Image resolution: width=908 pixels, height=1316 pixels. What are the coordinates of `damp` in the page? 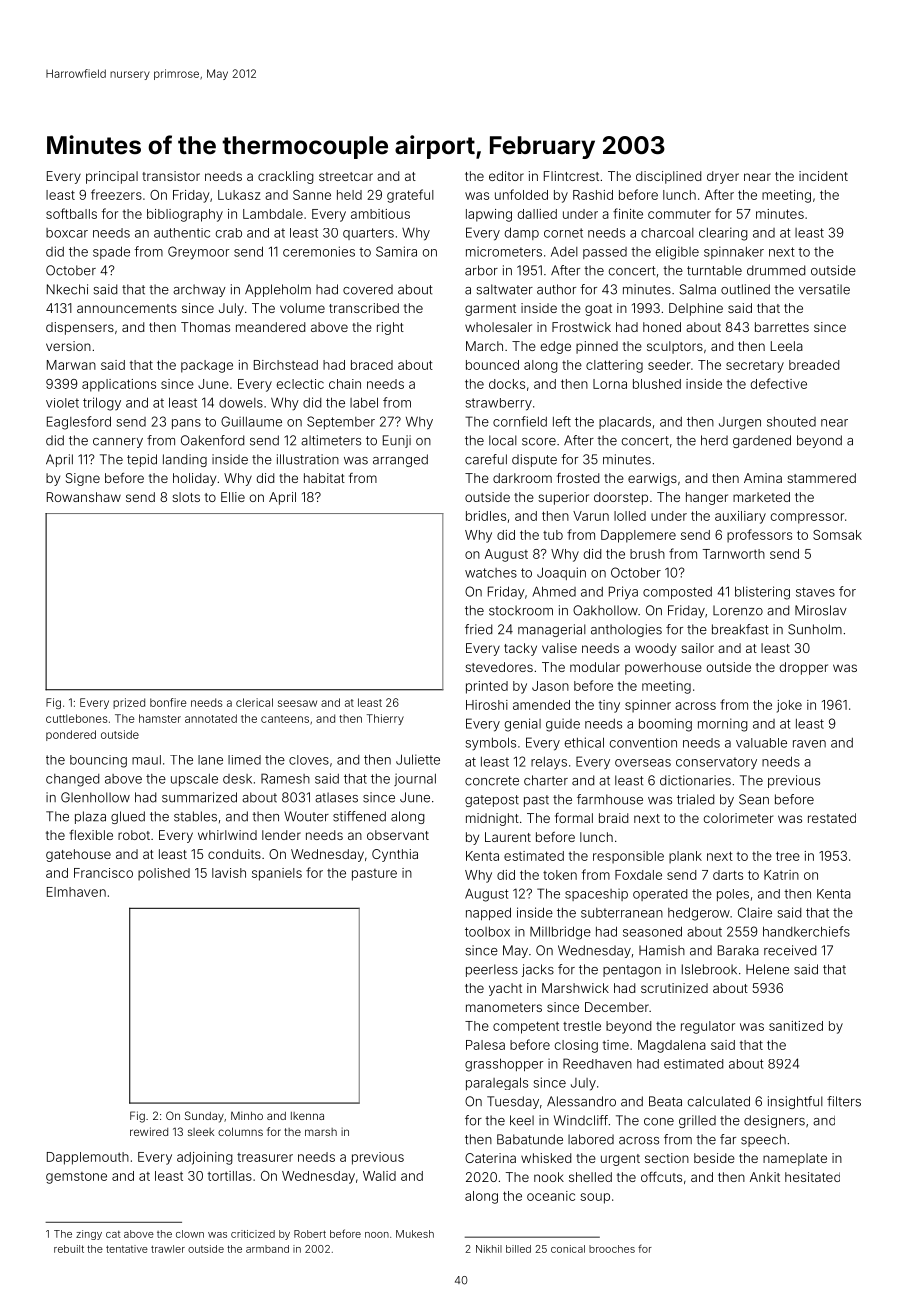 It's located at (522, 233).
